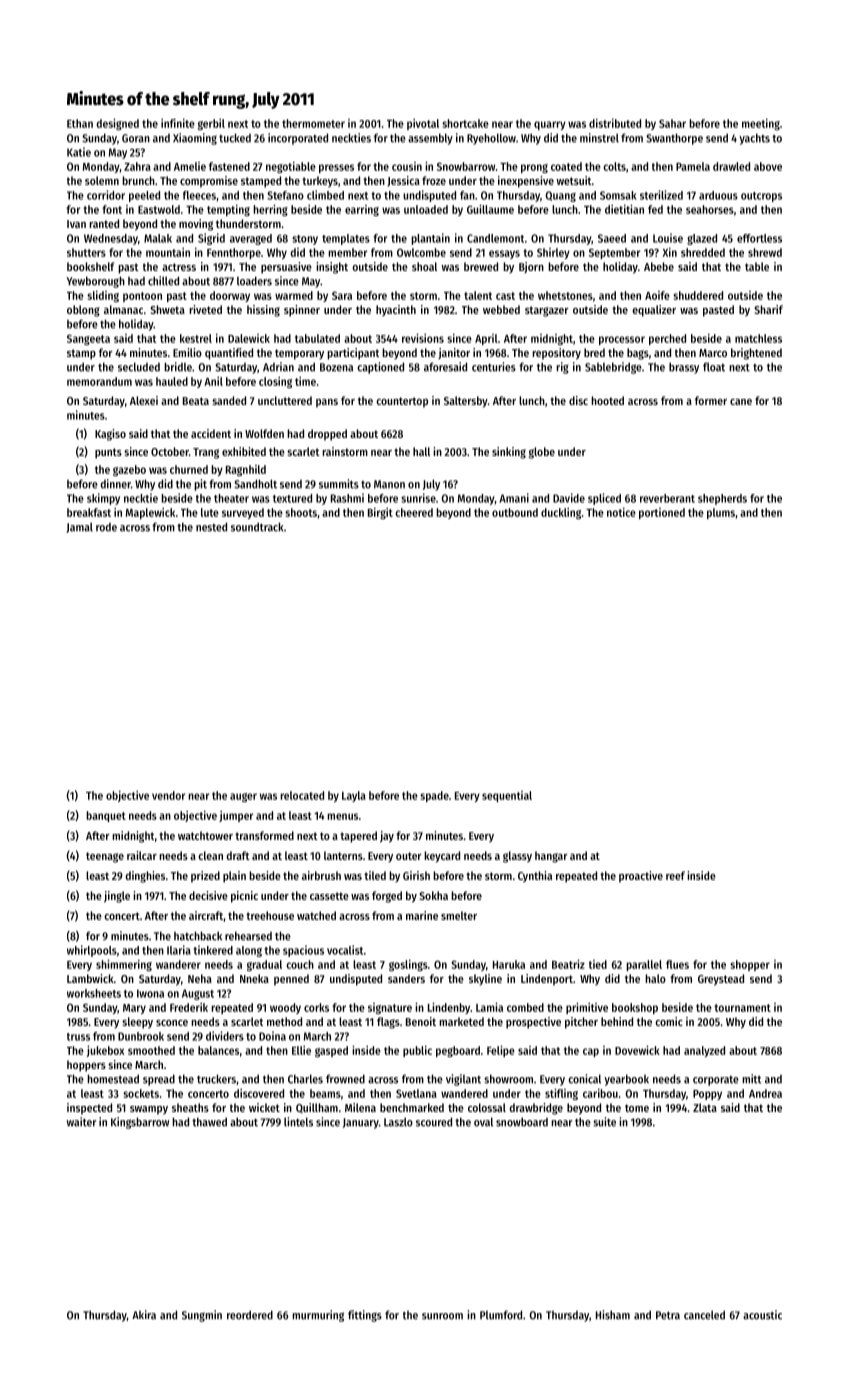 This image has height=1400, width=849. Describe the element at coordinates (759, 238) in the image. I see `effortless` at that location.
